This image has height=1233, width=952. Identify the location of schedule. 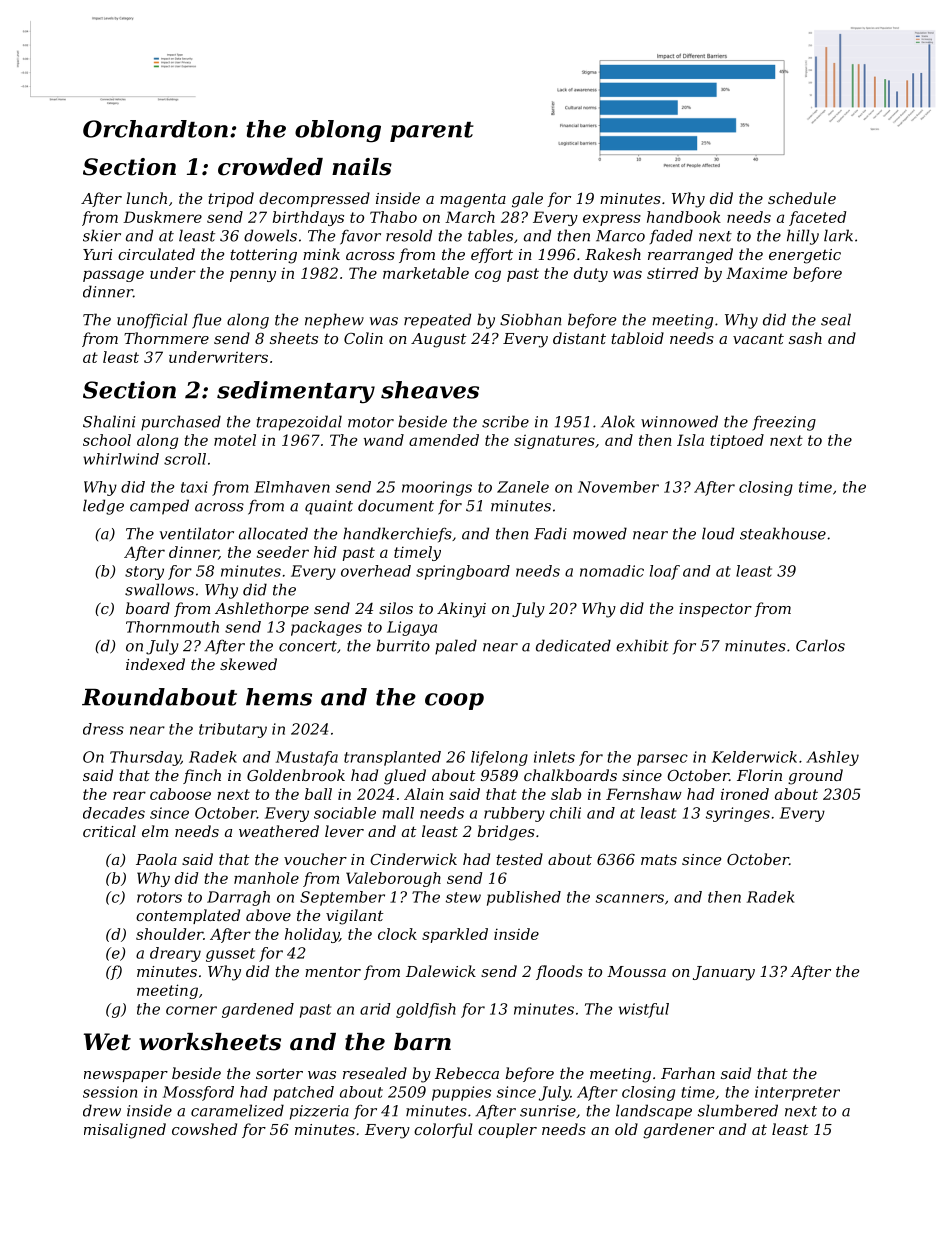
(802, 198).
